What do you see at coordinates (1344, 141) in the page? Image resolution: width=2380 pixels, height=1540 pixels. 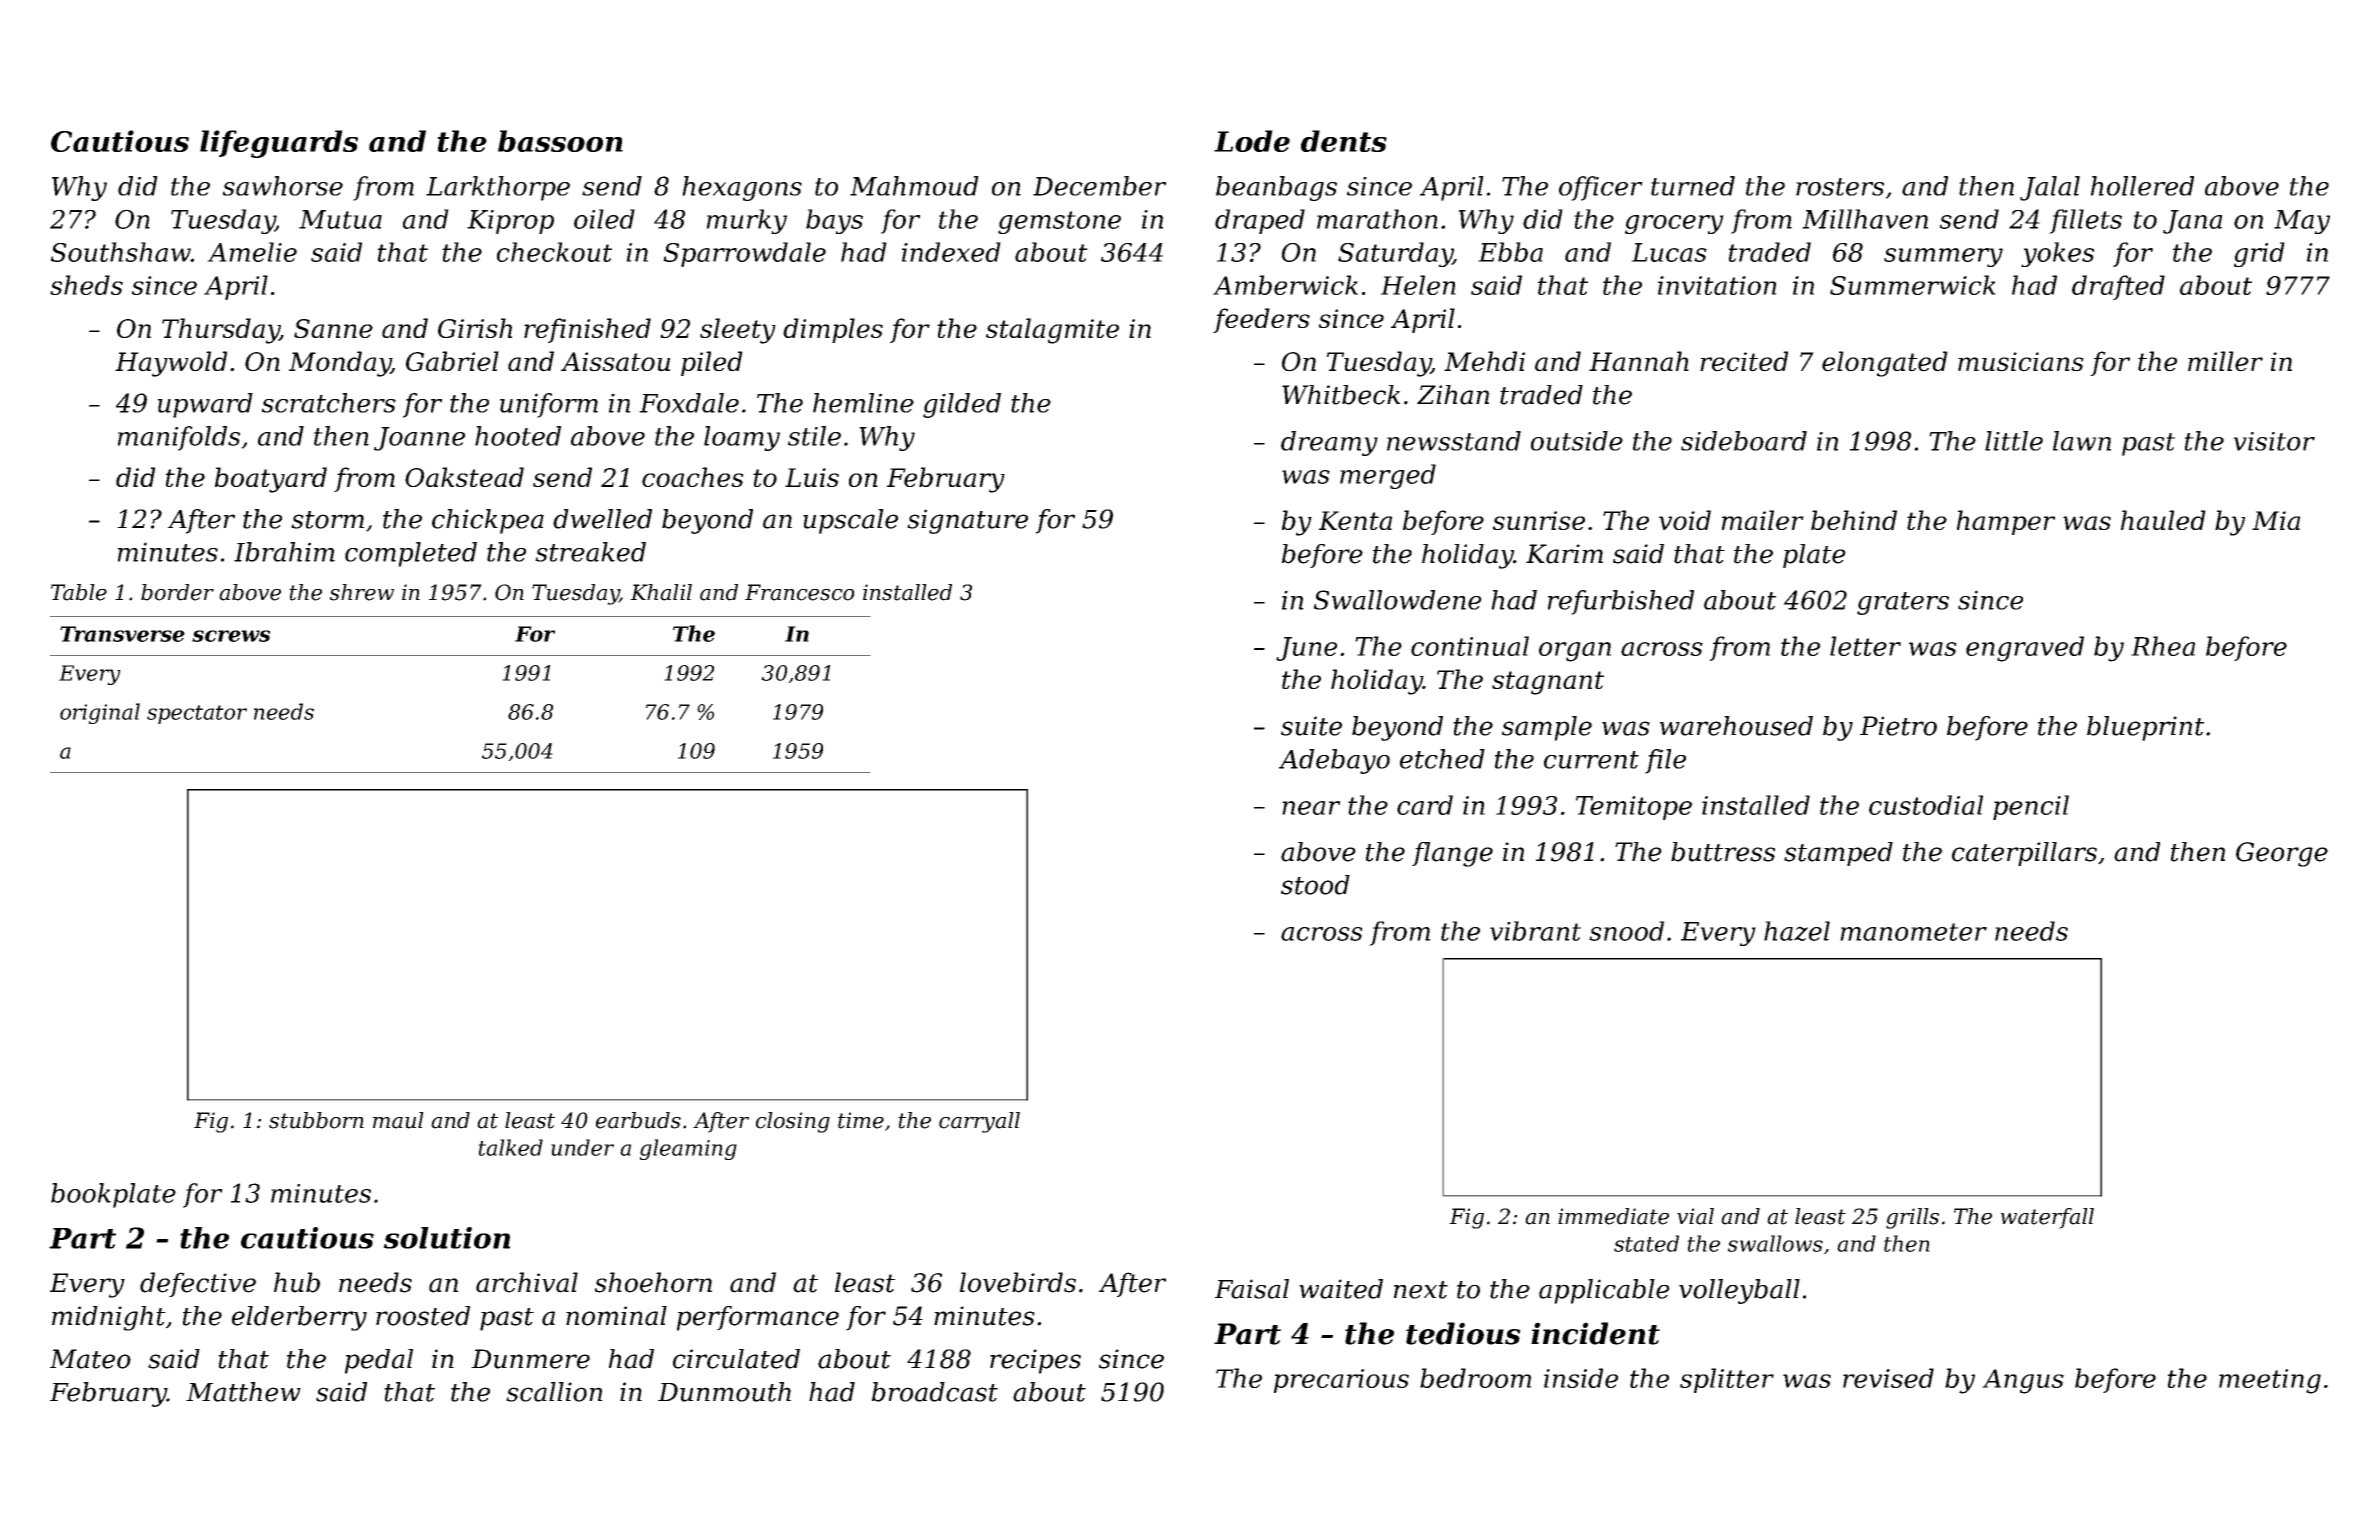 I see `dents` at bounding box center [1344, 141].
